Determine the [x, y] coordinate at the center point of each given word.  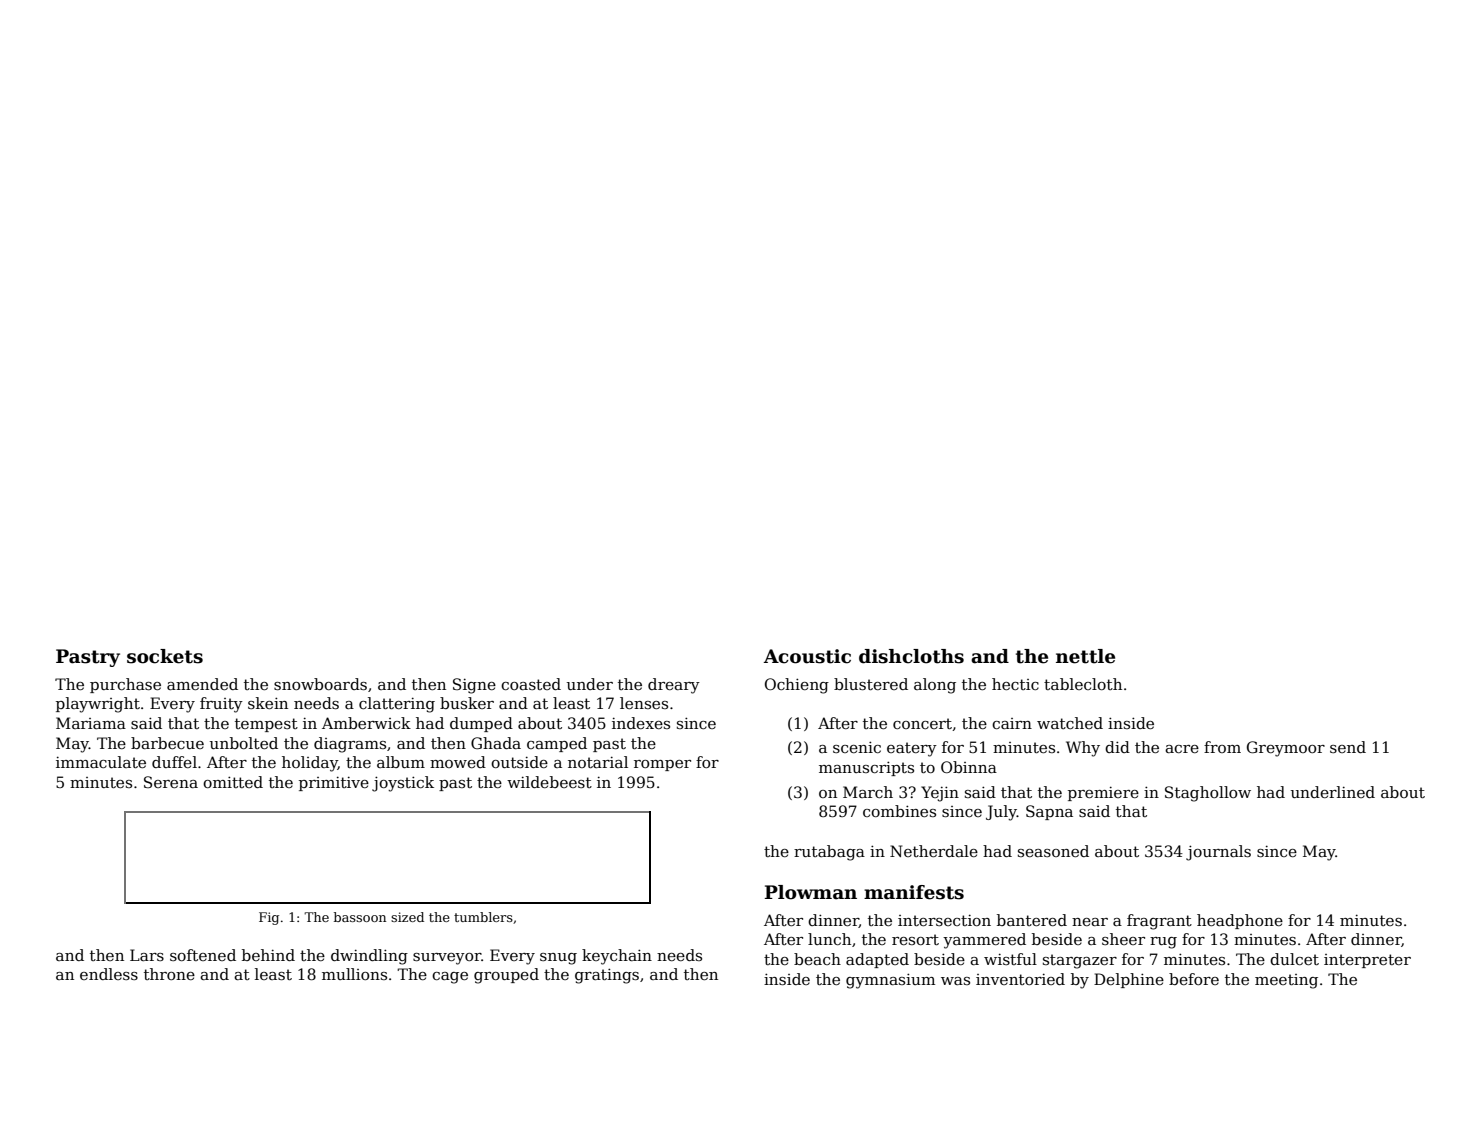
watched [1070, 723]
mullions [354, 974]
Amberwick [366, 723]
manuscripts [866, 768]
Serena [171, 782]
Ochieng [797, 686]
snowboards [320, 684]
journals [1218, 853]
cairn [1012, 723]
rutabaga [829, 853]
